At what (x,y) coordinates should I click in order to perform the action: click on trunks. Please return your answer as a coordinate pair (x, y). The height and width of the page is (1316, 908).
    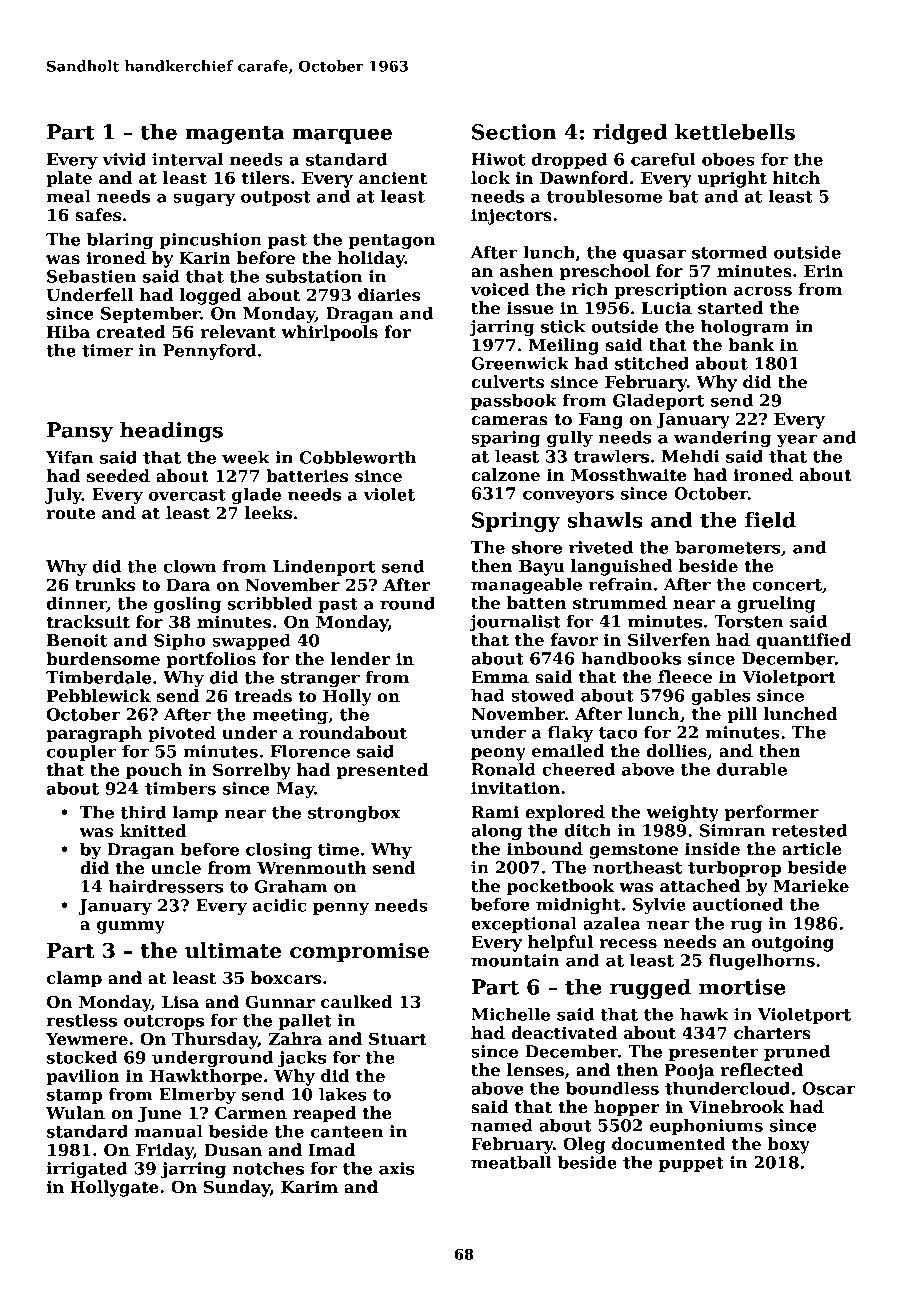
    Looking at the image, I should click on (105, 585).
